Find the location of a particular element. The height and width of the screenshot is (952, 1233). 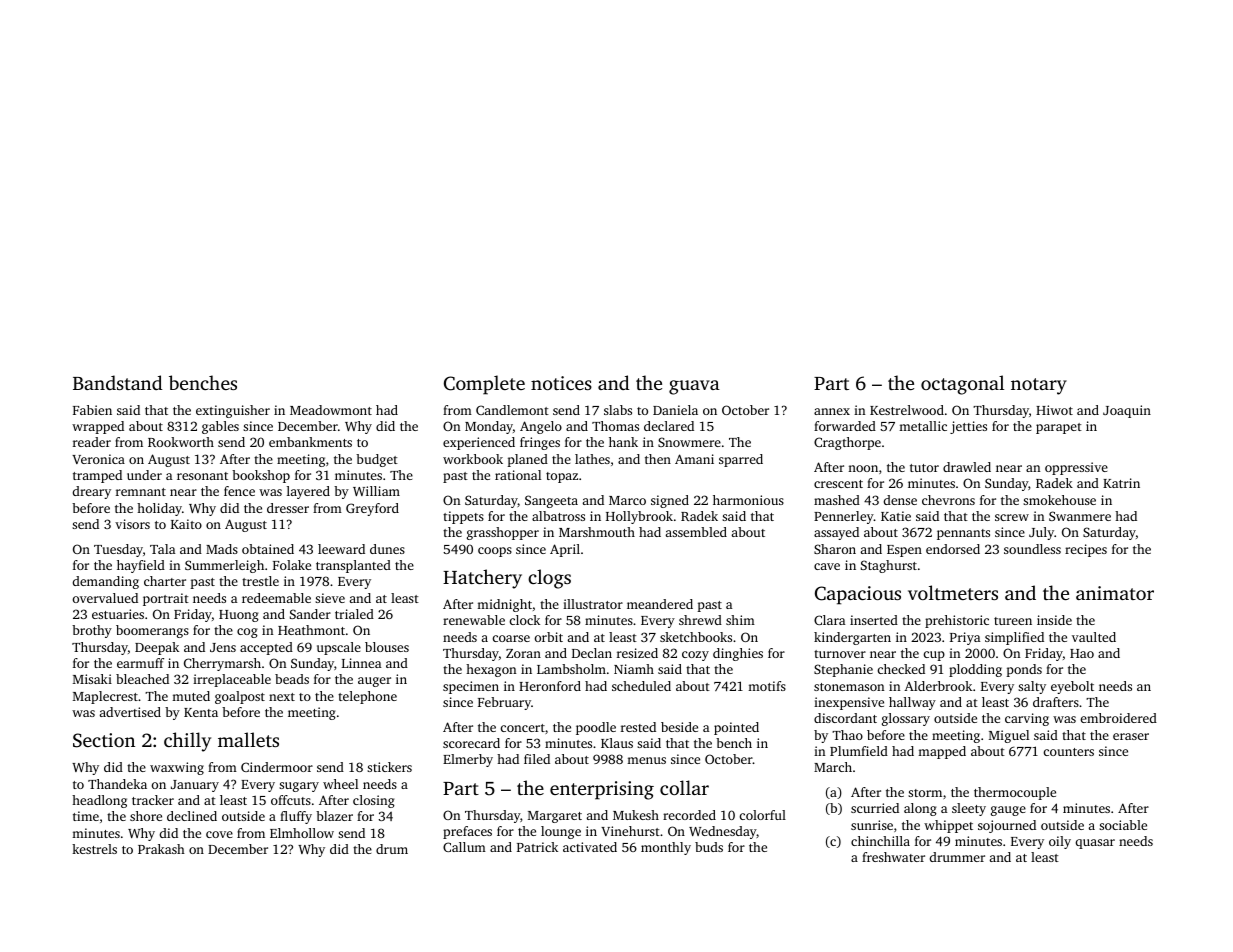

notices is located at coordinates (561, 383).
